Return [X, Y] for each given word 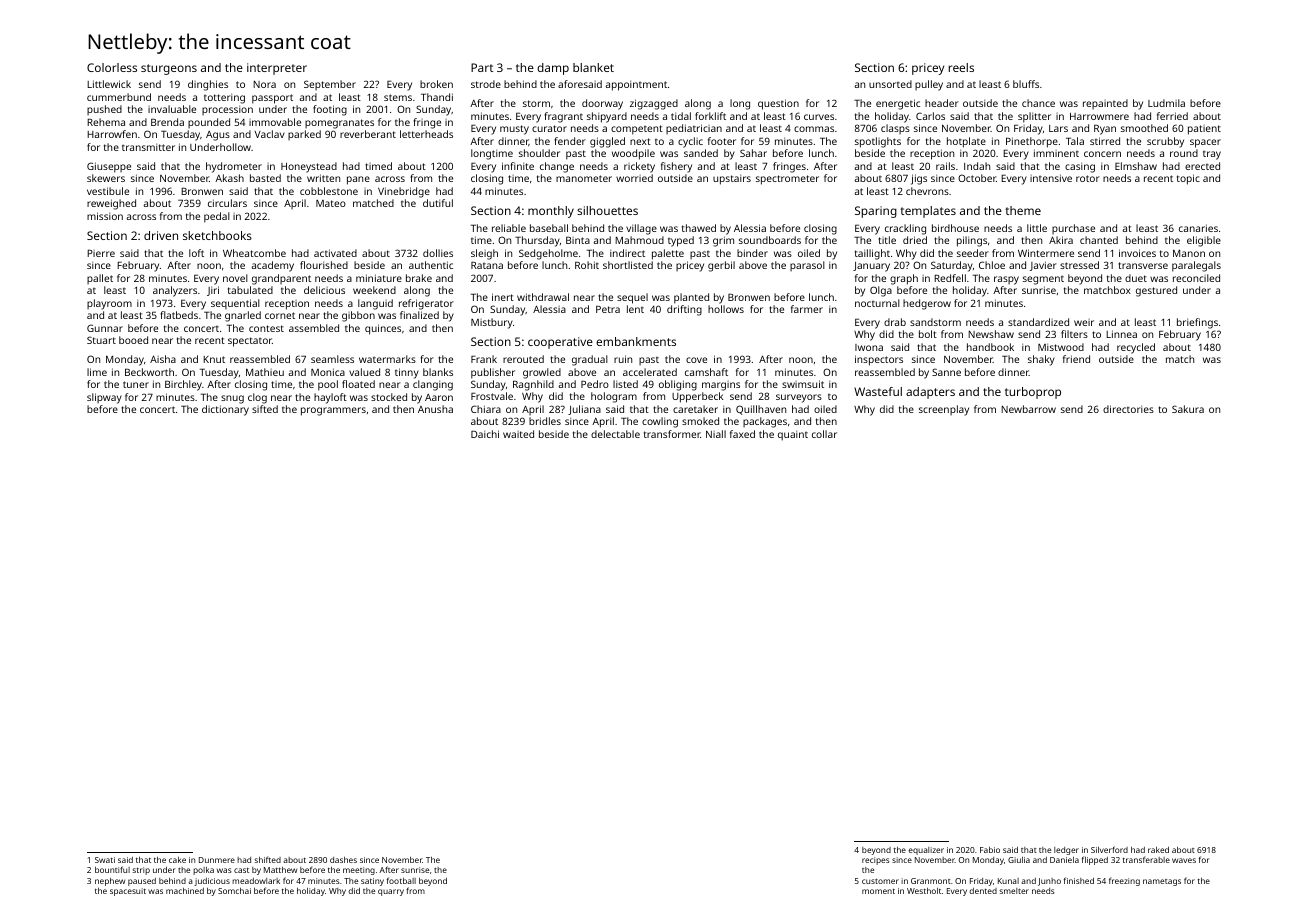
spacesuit [128, 892]
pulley [929, 85]
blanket [593, 67]
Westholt [924, 891]
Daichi [485, 434]
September [330, 85]
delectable [615, 434]
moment [878, 891]
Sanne [946, 372]
